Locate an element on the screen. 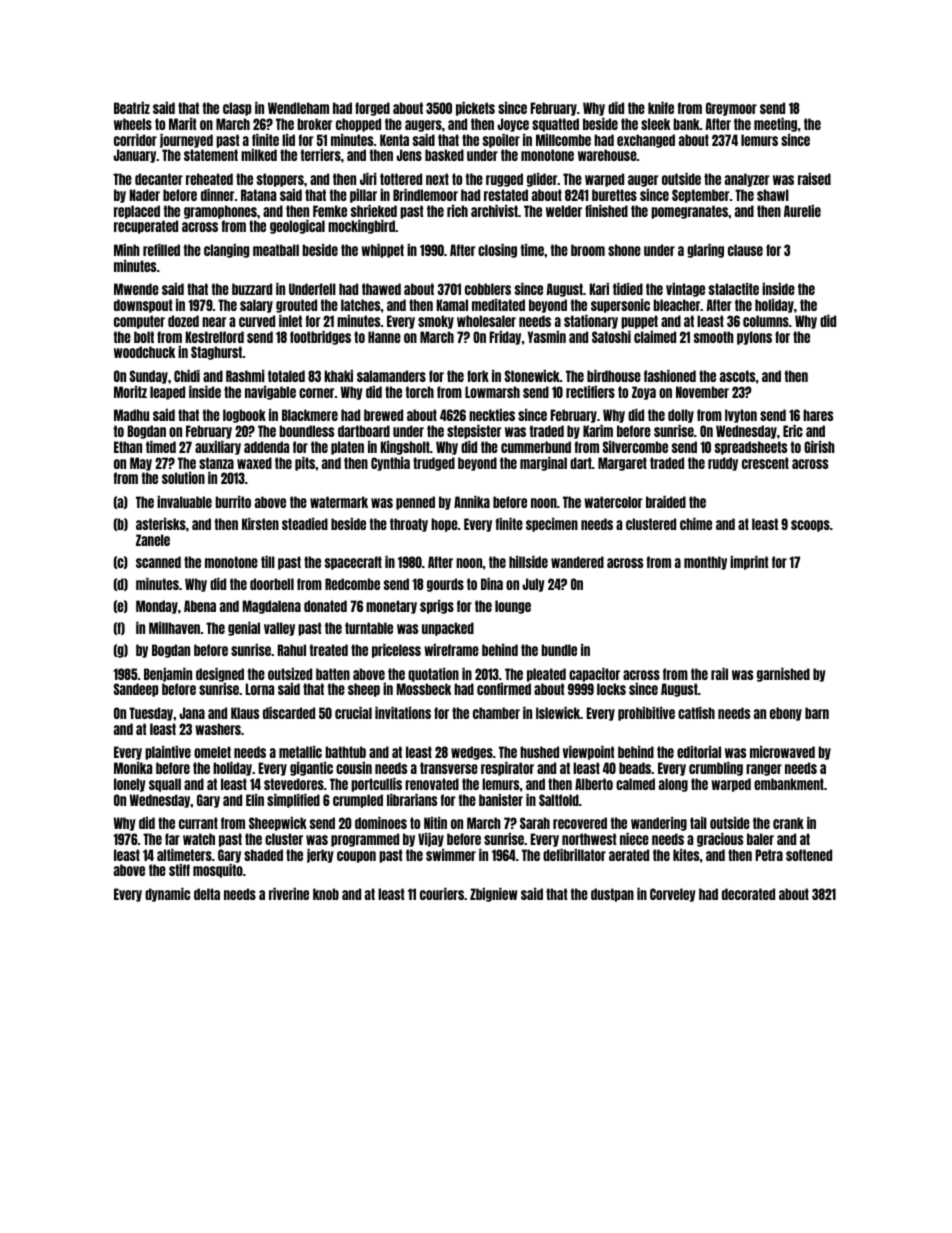  Beatriz is located at coordinates (132, 108).
